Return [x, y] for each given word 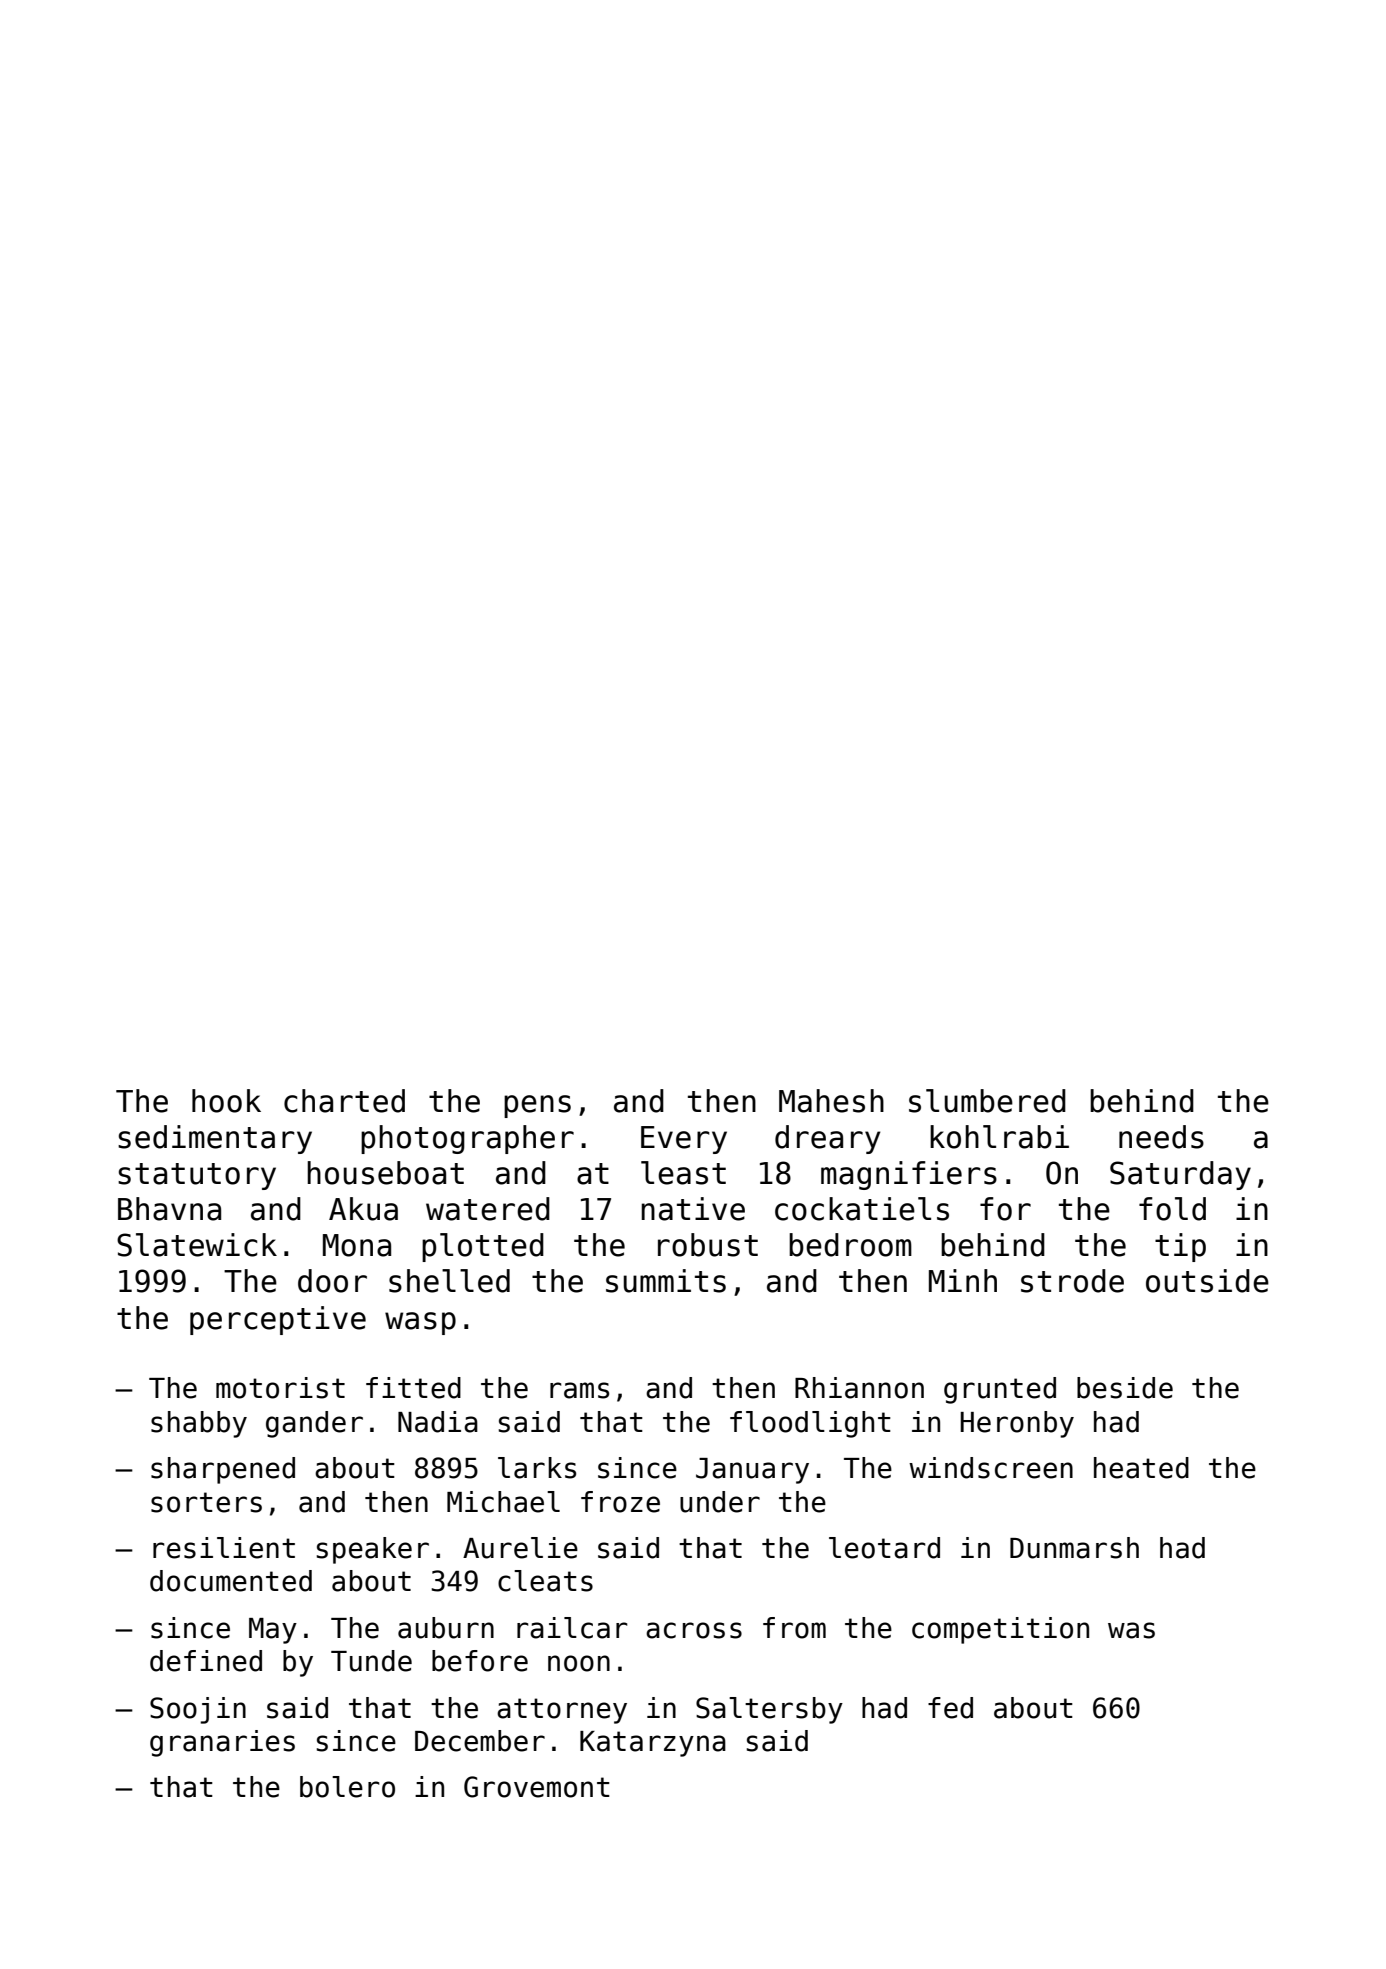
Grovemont [537, 1787]
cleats [545, 1581]
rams [579, 1390]
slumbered [987, 1101]
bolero [347, 1787]
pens [537, 1106]
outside [1207, 1281]
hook [226, 1101]
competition [1000, 1630]
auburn [446, 1628]
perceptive [278, 1320]
